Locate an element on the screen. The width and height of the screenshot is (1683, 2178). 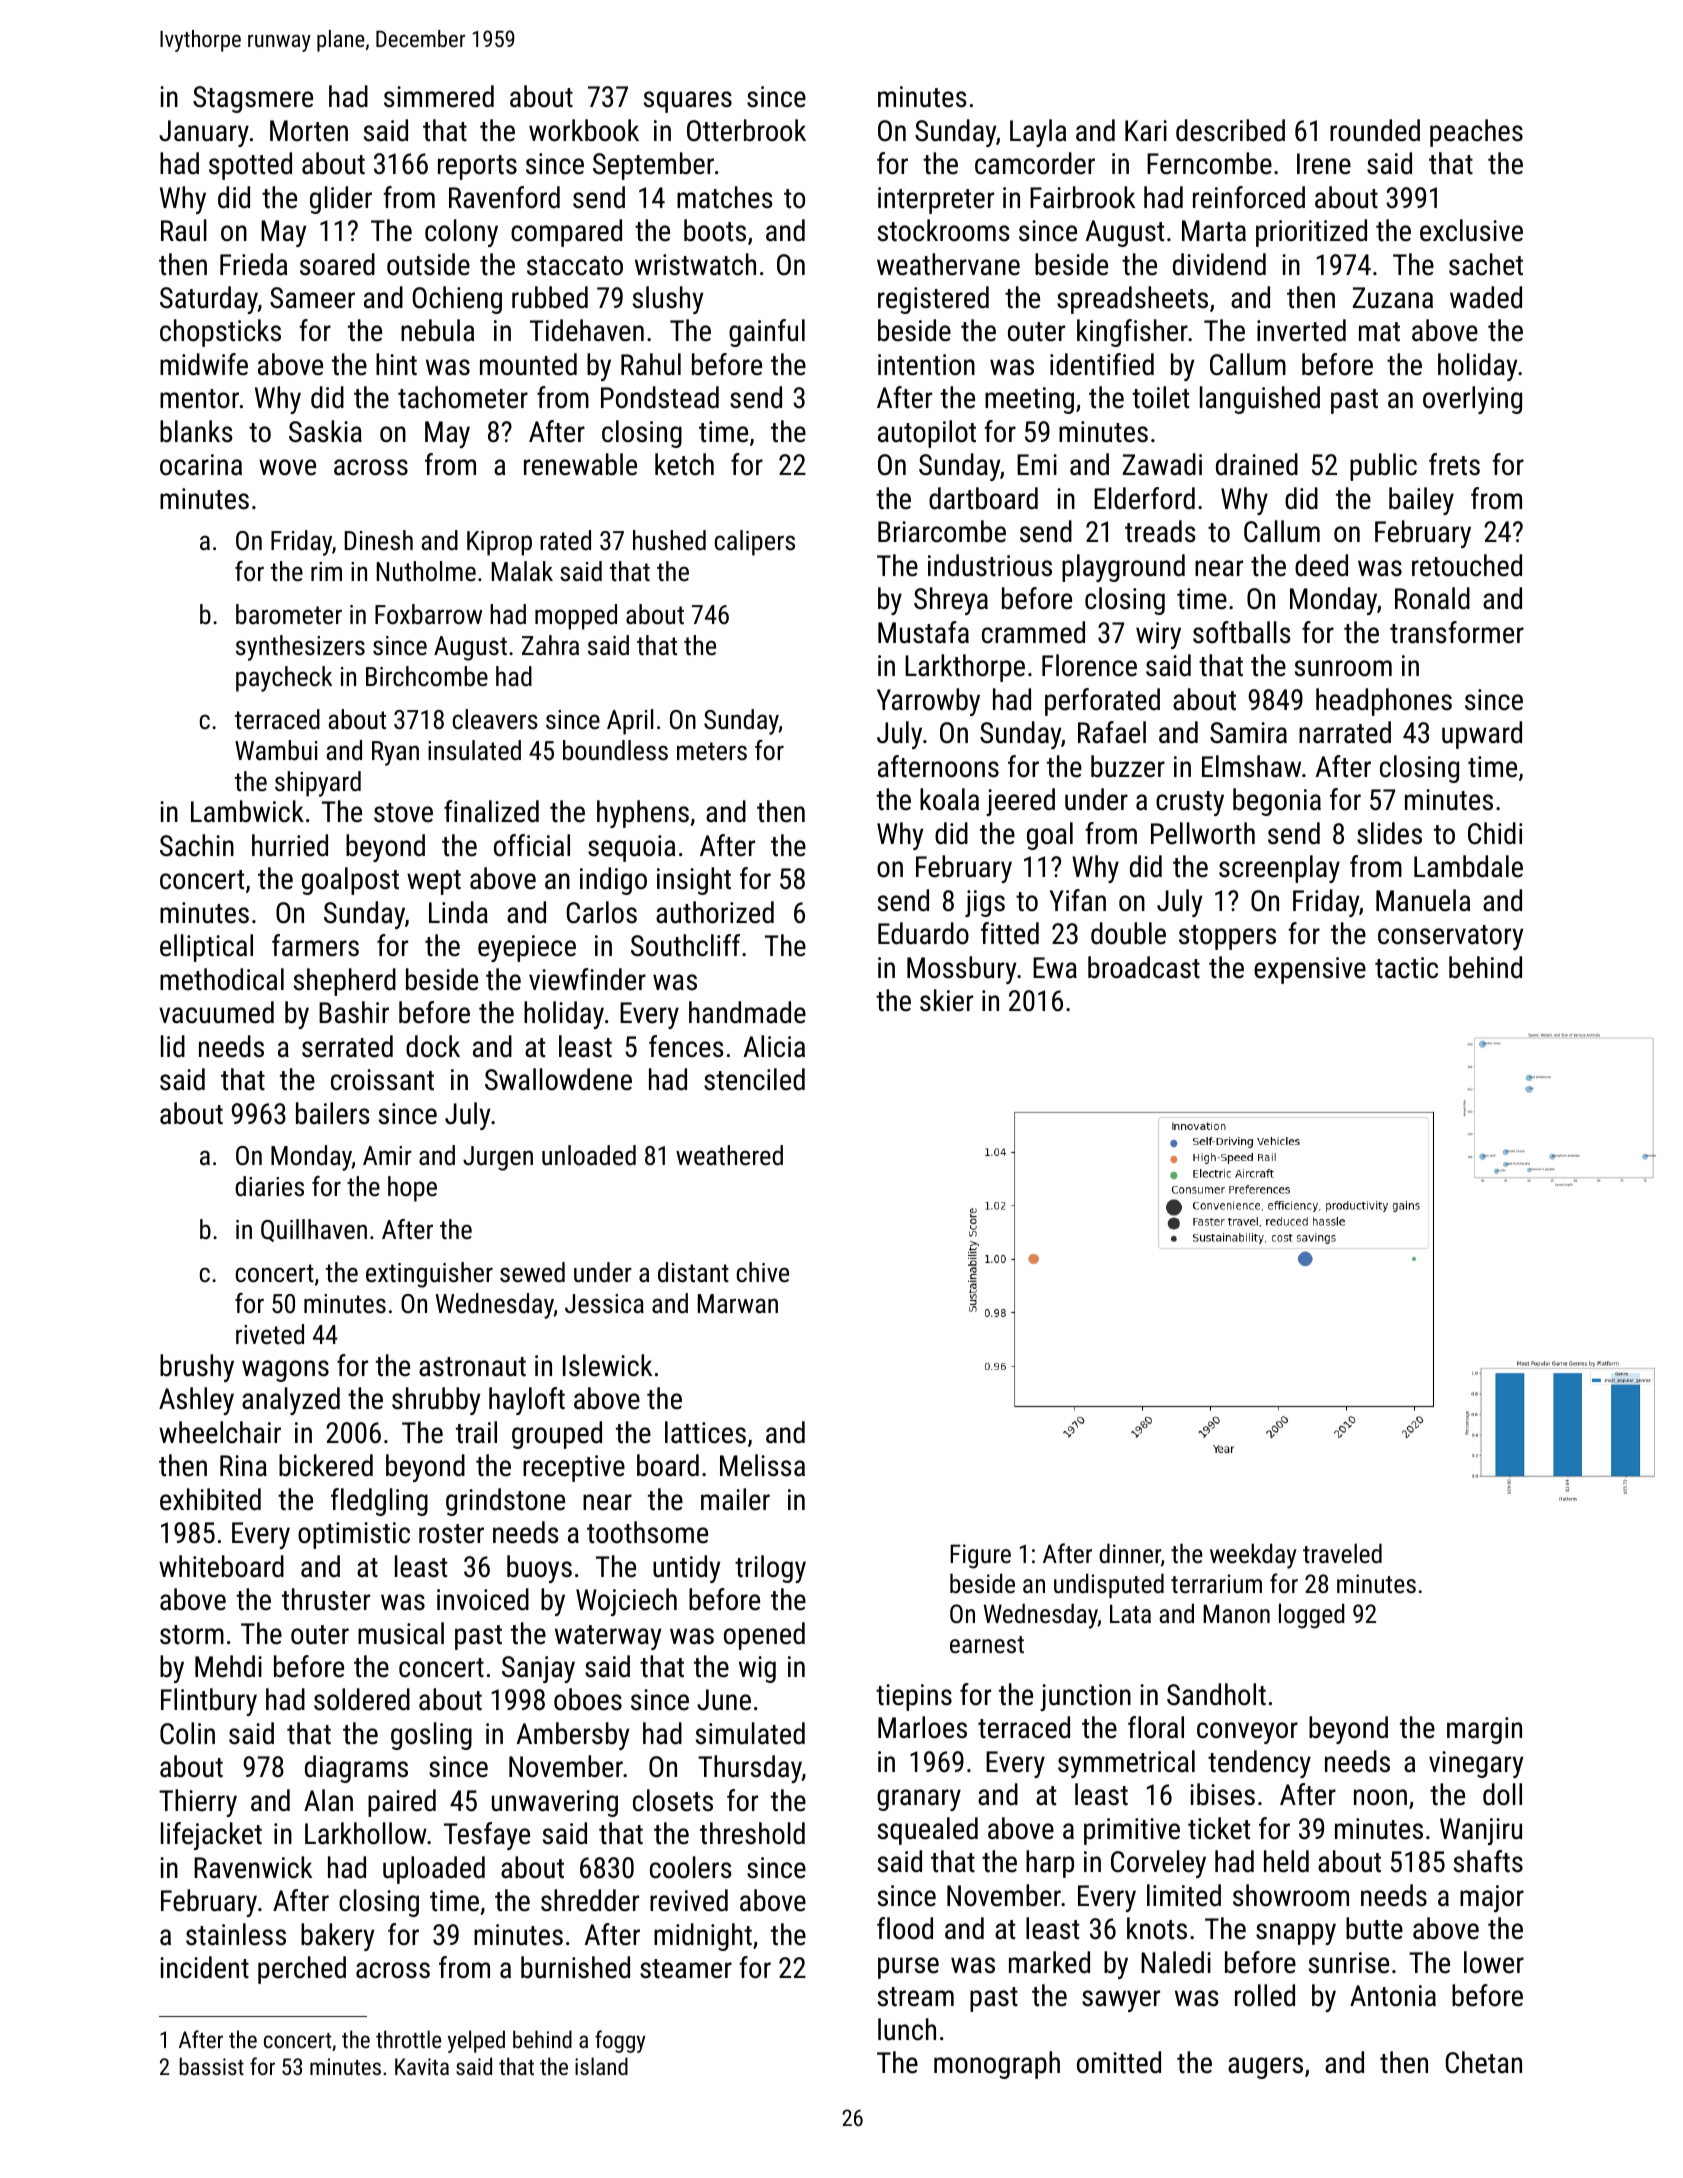
Alicia is located at coordinates (774, 1046).
